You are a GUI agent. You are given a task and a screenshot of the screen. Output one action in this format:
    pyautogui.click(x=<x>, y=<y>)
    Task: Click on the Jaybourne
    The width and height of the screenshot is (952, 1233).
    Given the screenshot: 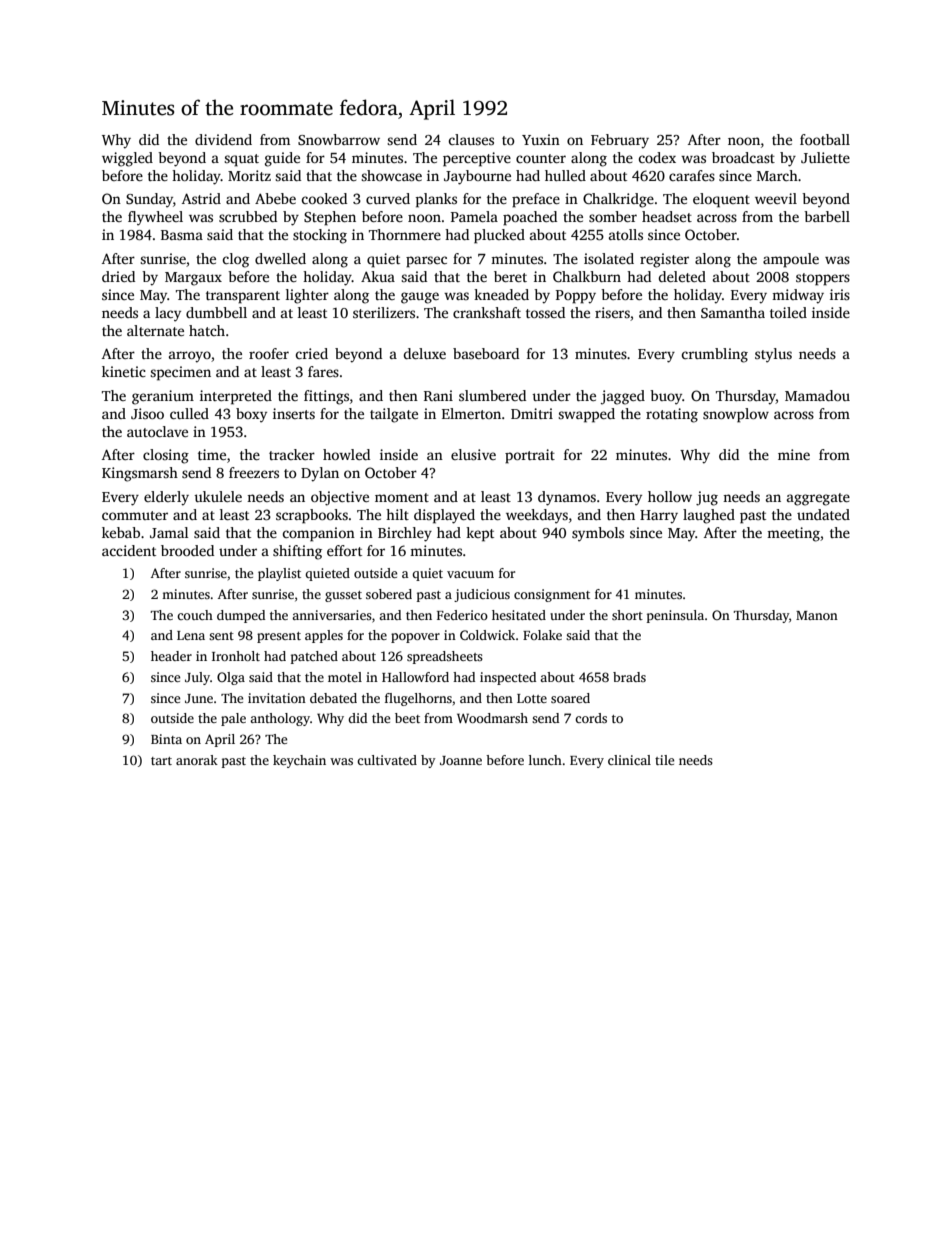 What is the action you would take?
    pyautogui.click(x=477, y=177)
